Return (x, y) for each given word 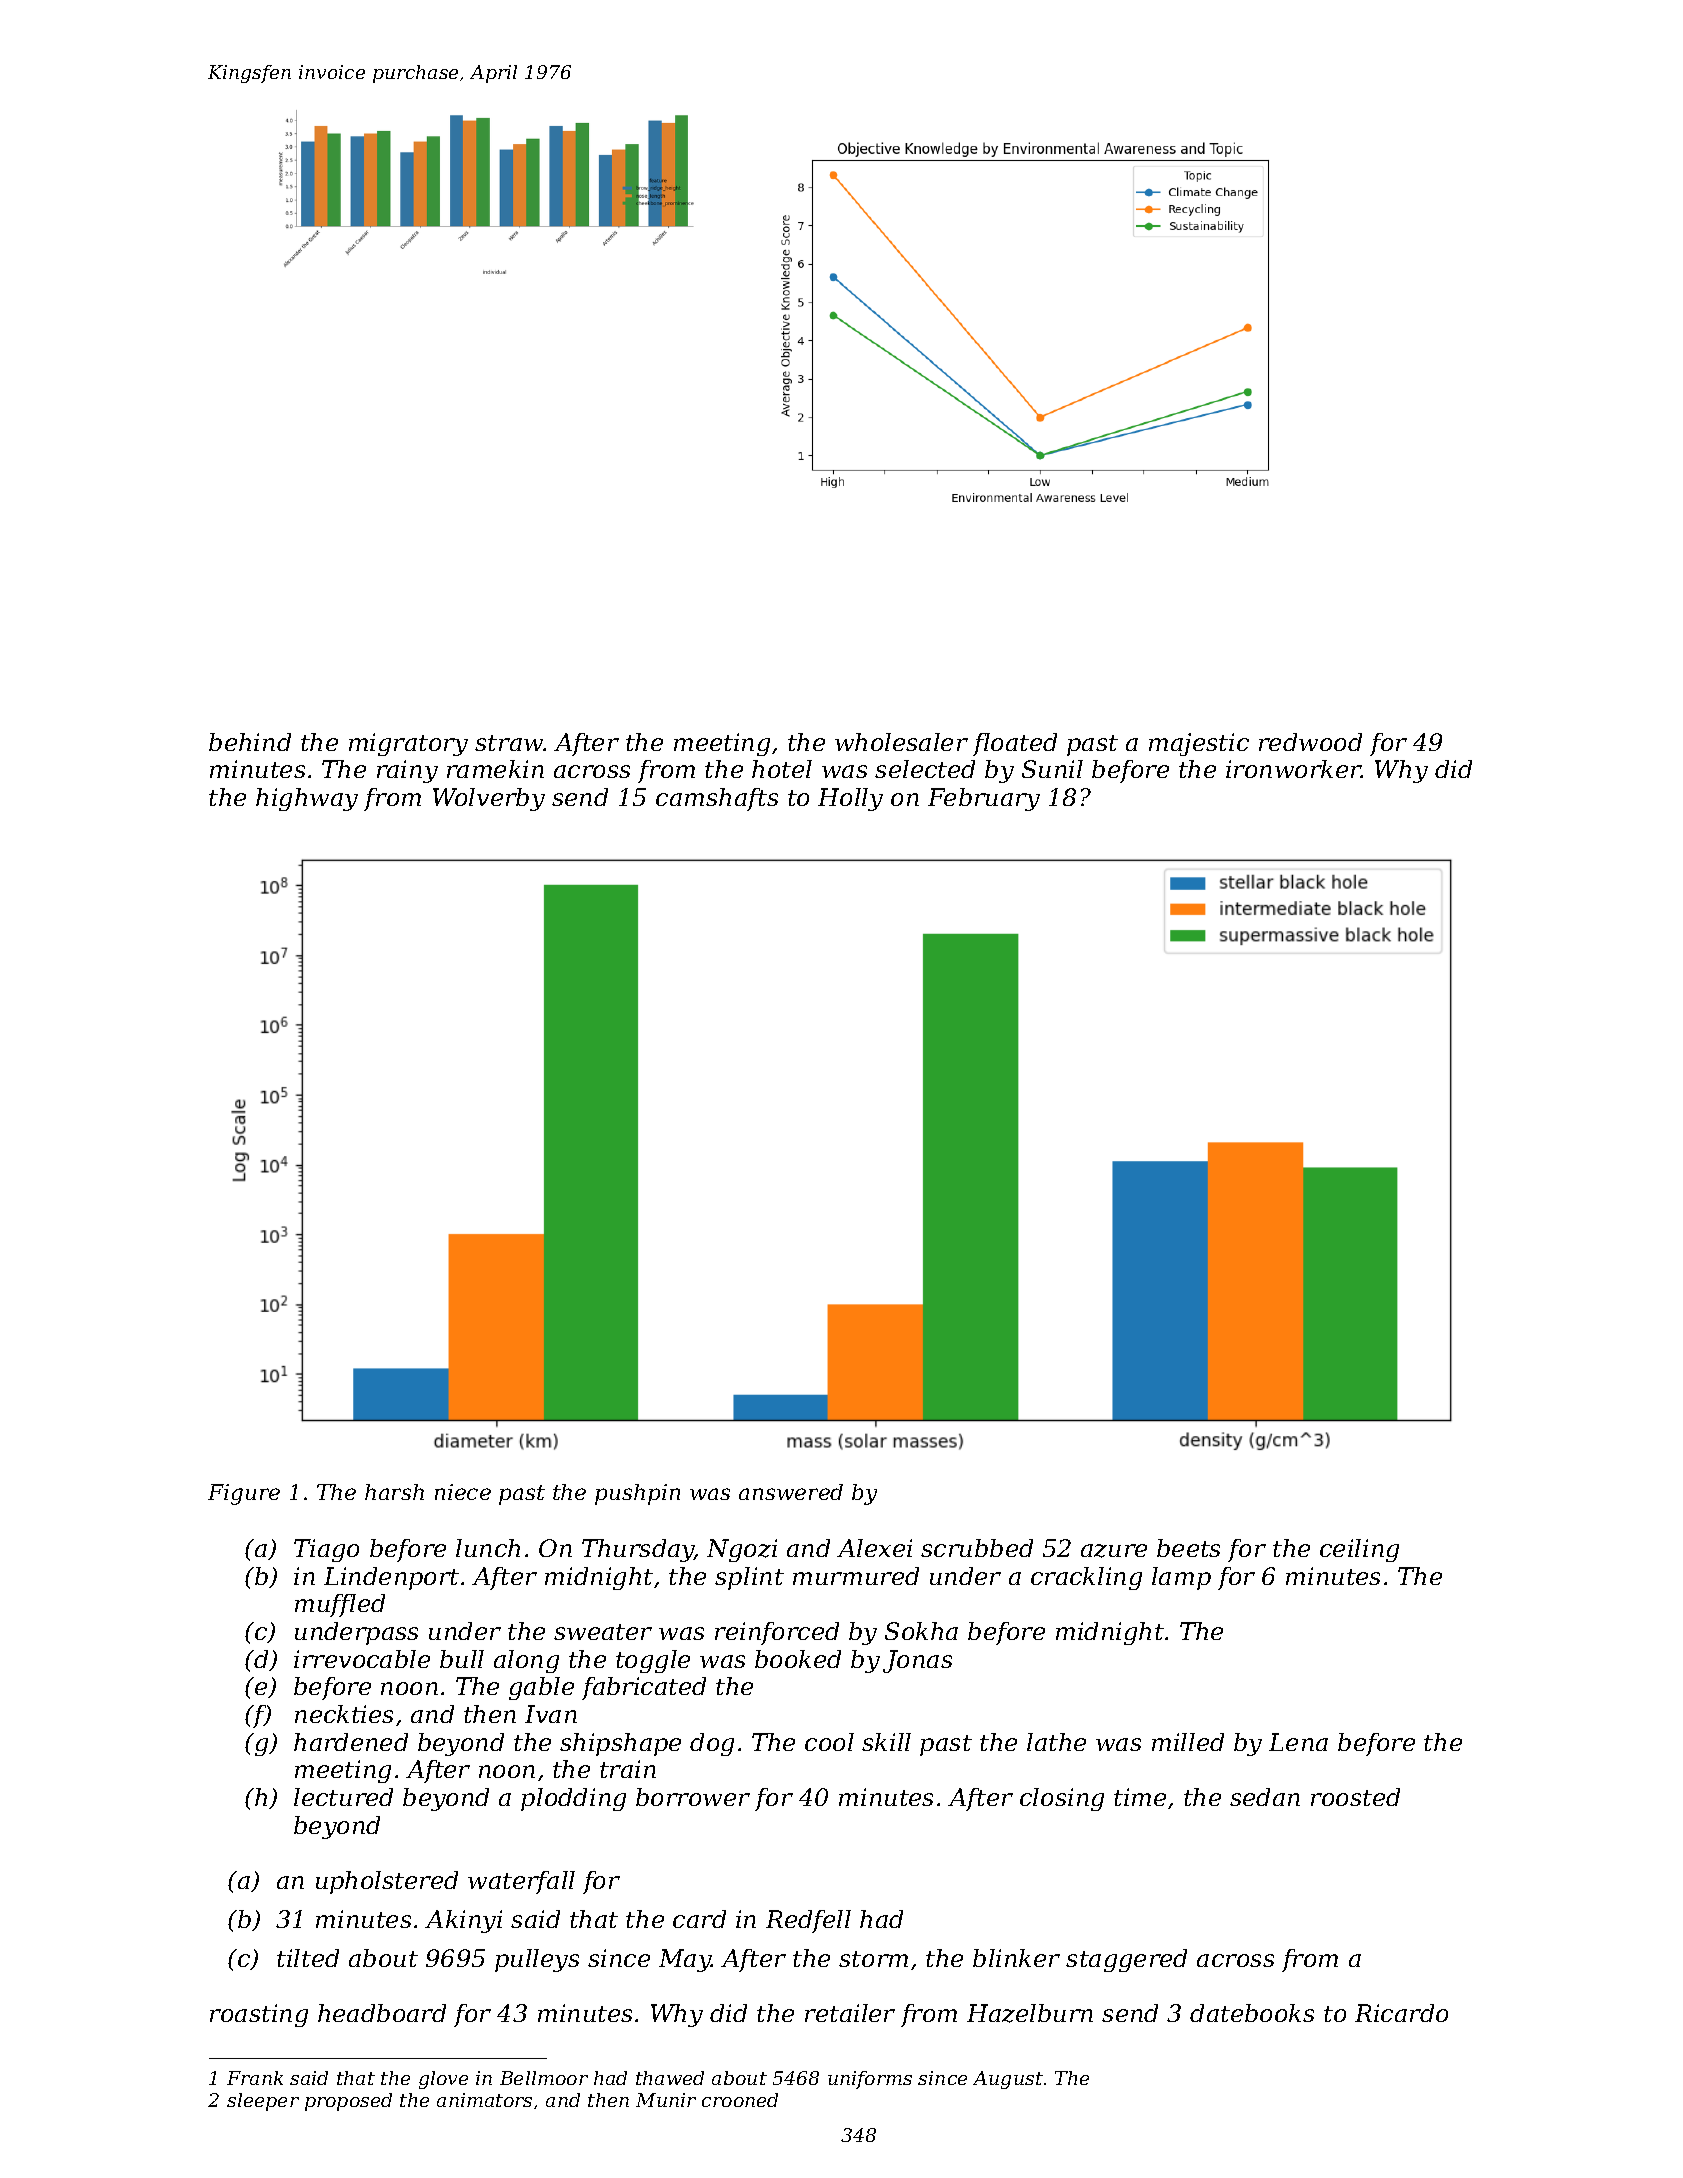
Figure (244, 1494)
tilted (308, 1958)
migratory (408, 744)
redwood (1310, 742)
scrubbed (977, 1548)
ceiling (1359, 1550)
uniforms (870, 2080)
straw (509, 743)
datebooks (1252, 2013)
